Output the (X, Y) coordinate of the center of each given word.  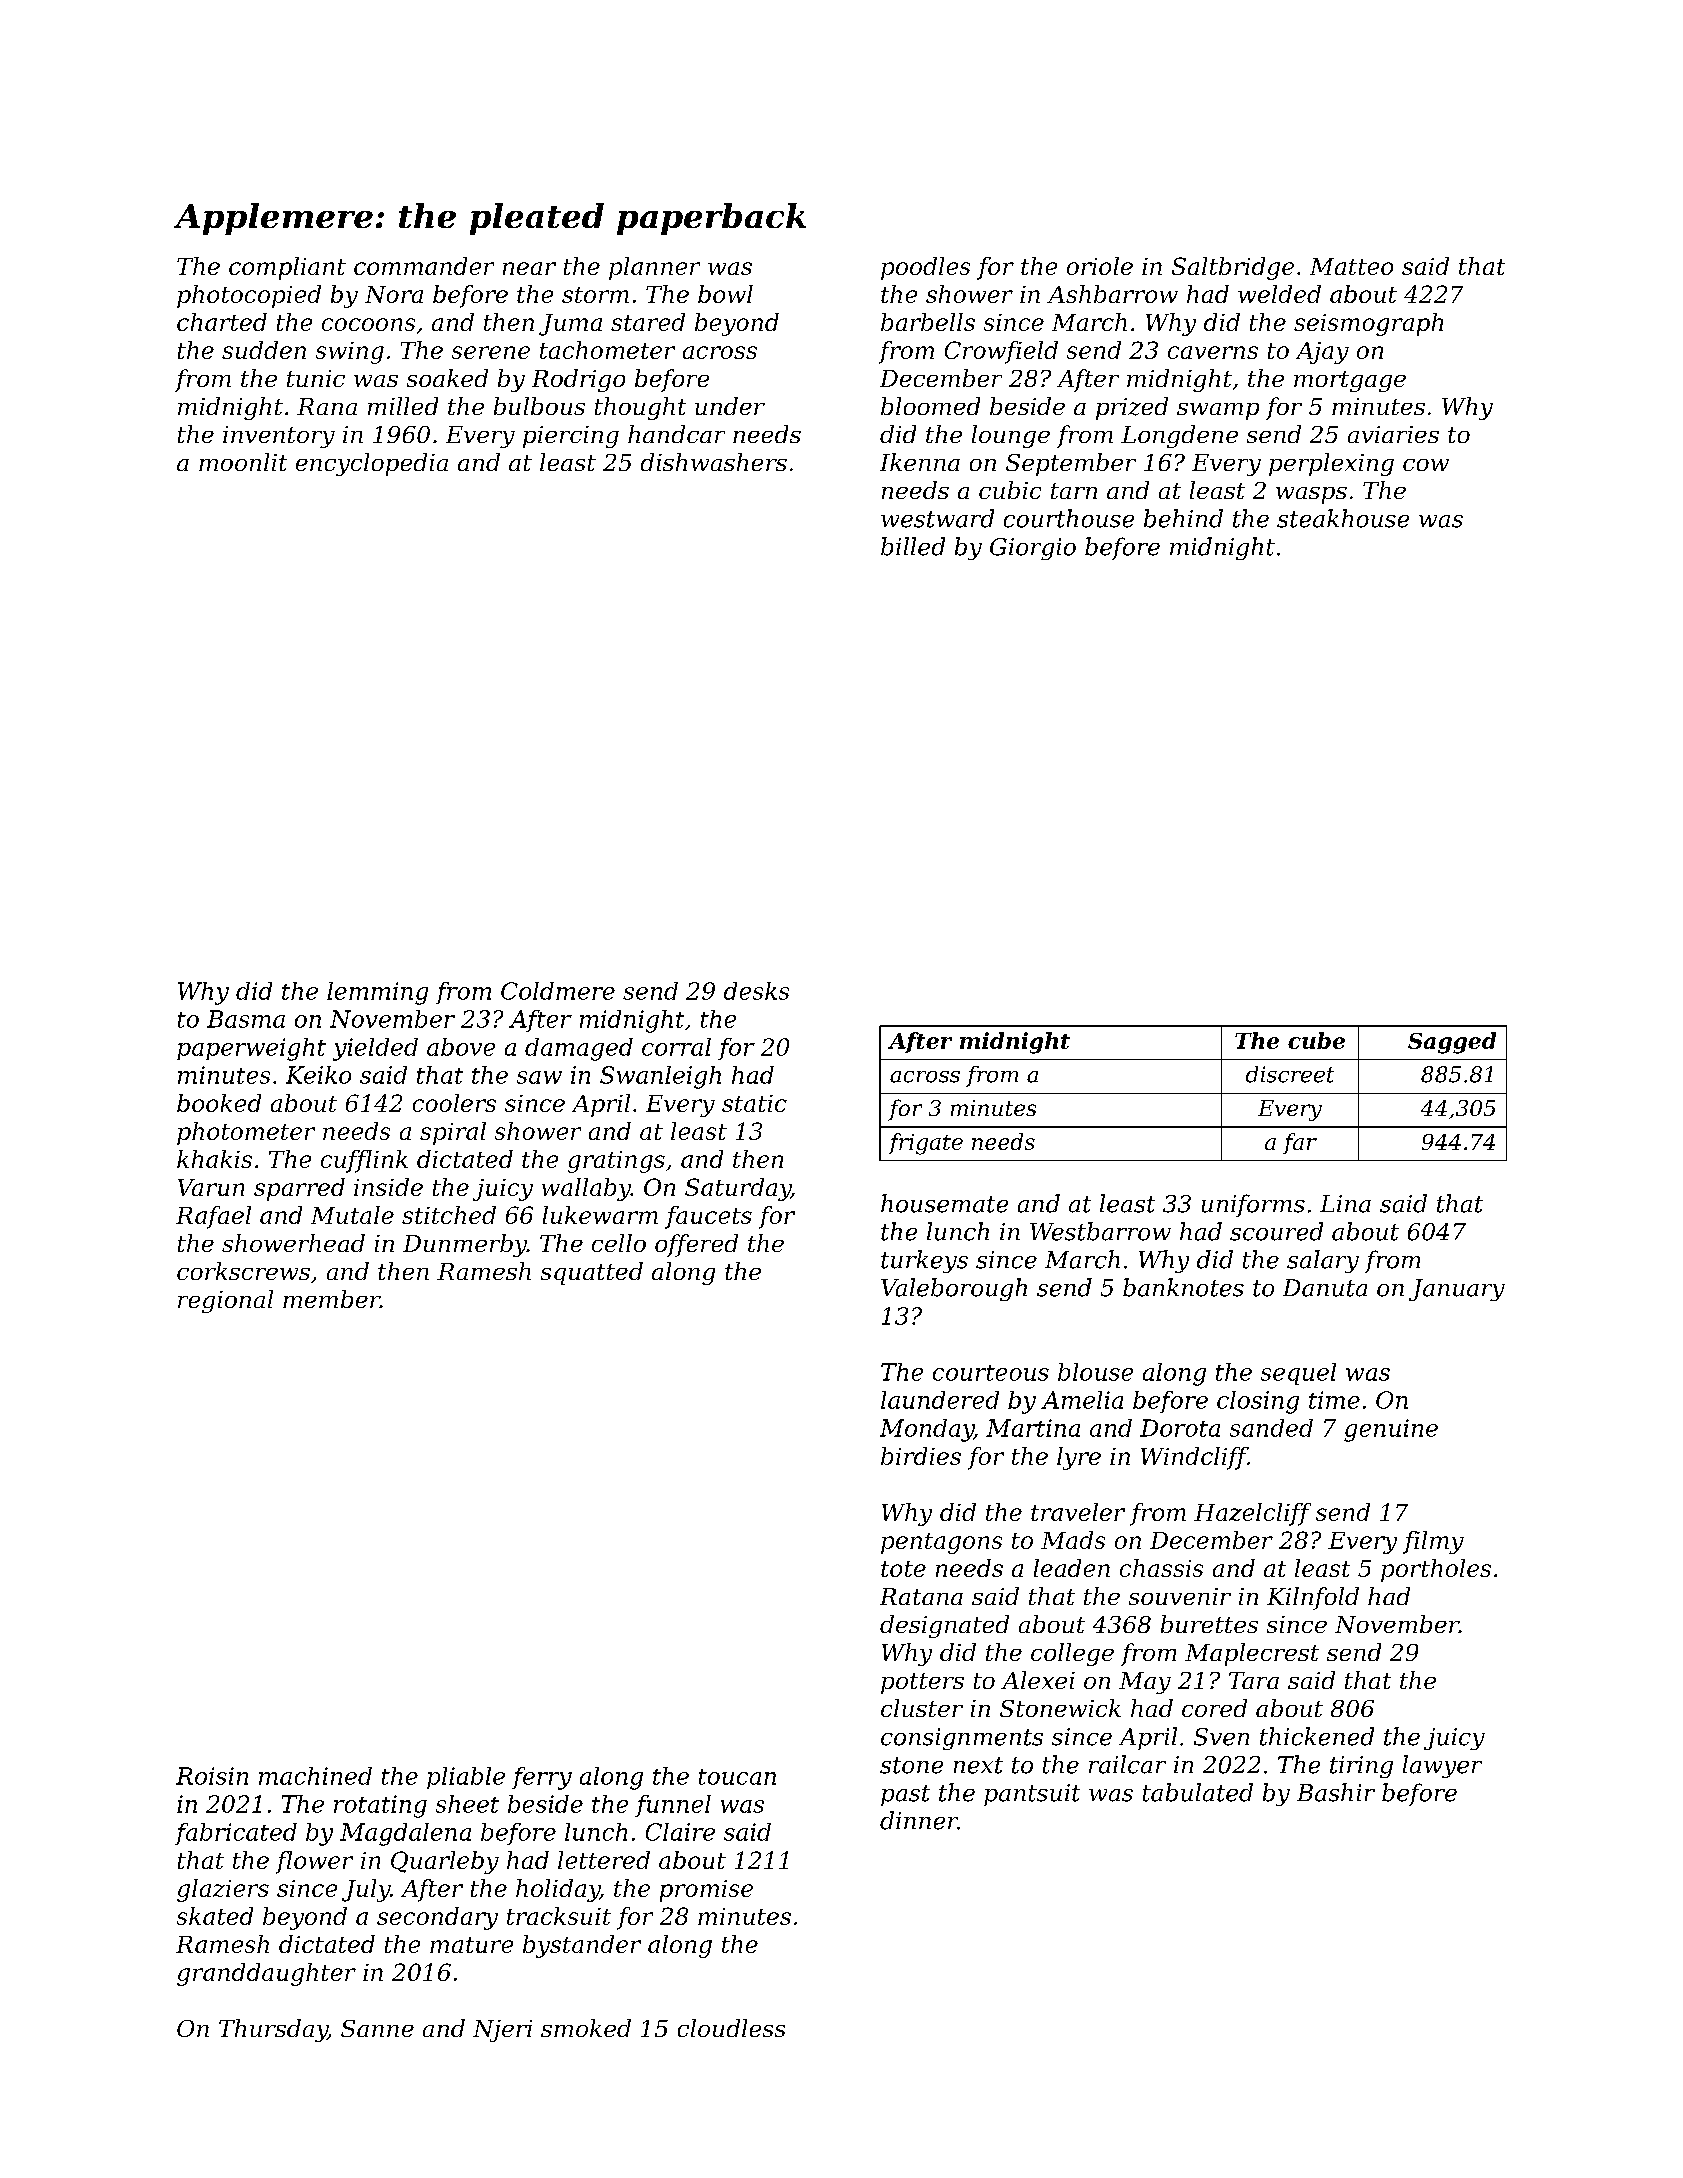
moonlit (243, 462)
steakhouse (1343, 518)
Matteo (1351, 266)
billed (913, 546)
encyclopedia (372, 464)
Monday (927, 1430)
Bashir (1336, 1792)
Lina (1345, 1204)
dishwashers (714, 462)
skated (215, 1916)
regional (225, 1301)
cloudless (731, 2028)
